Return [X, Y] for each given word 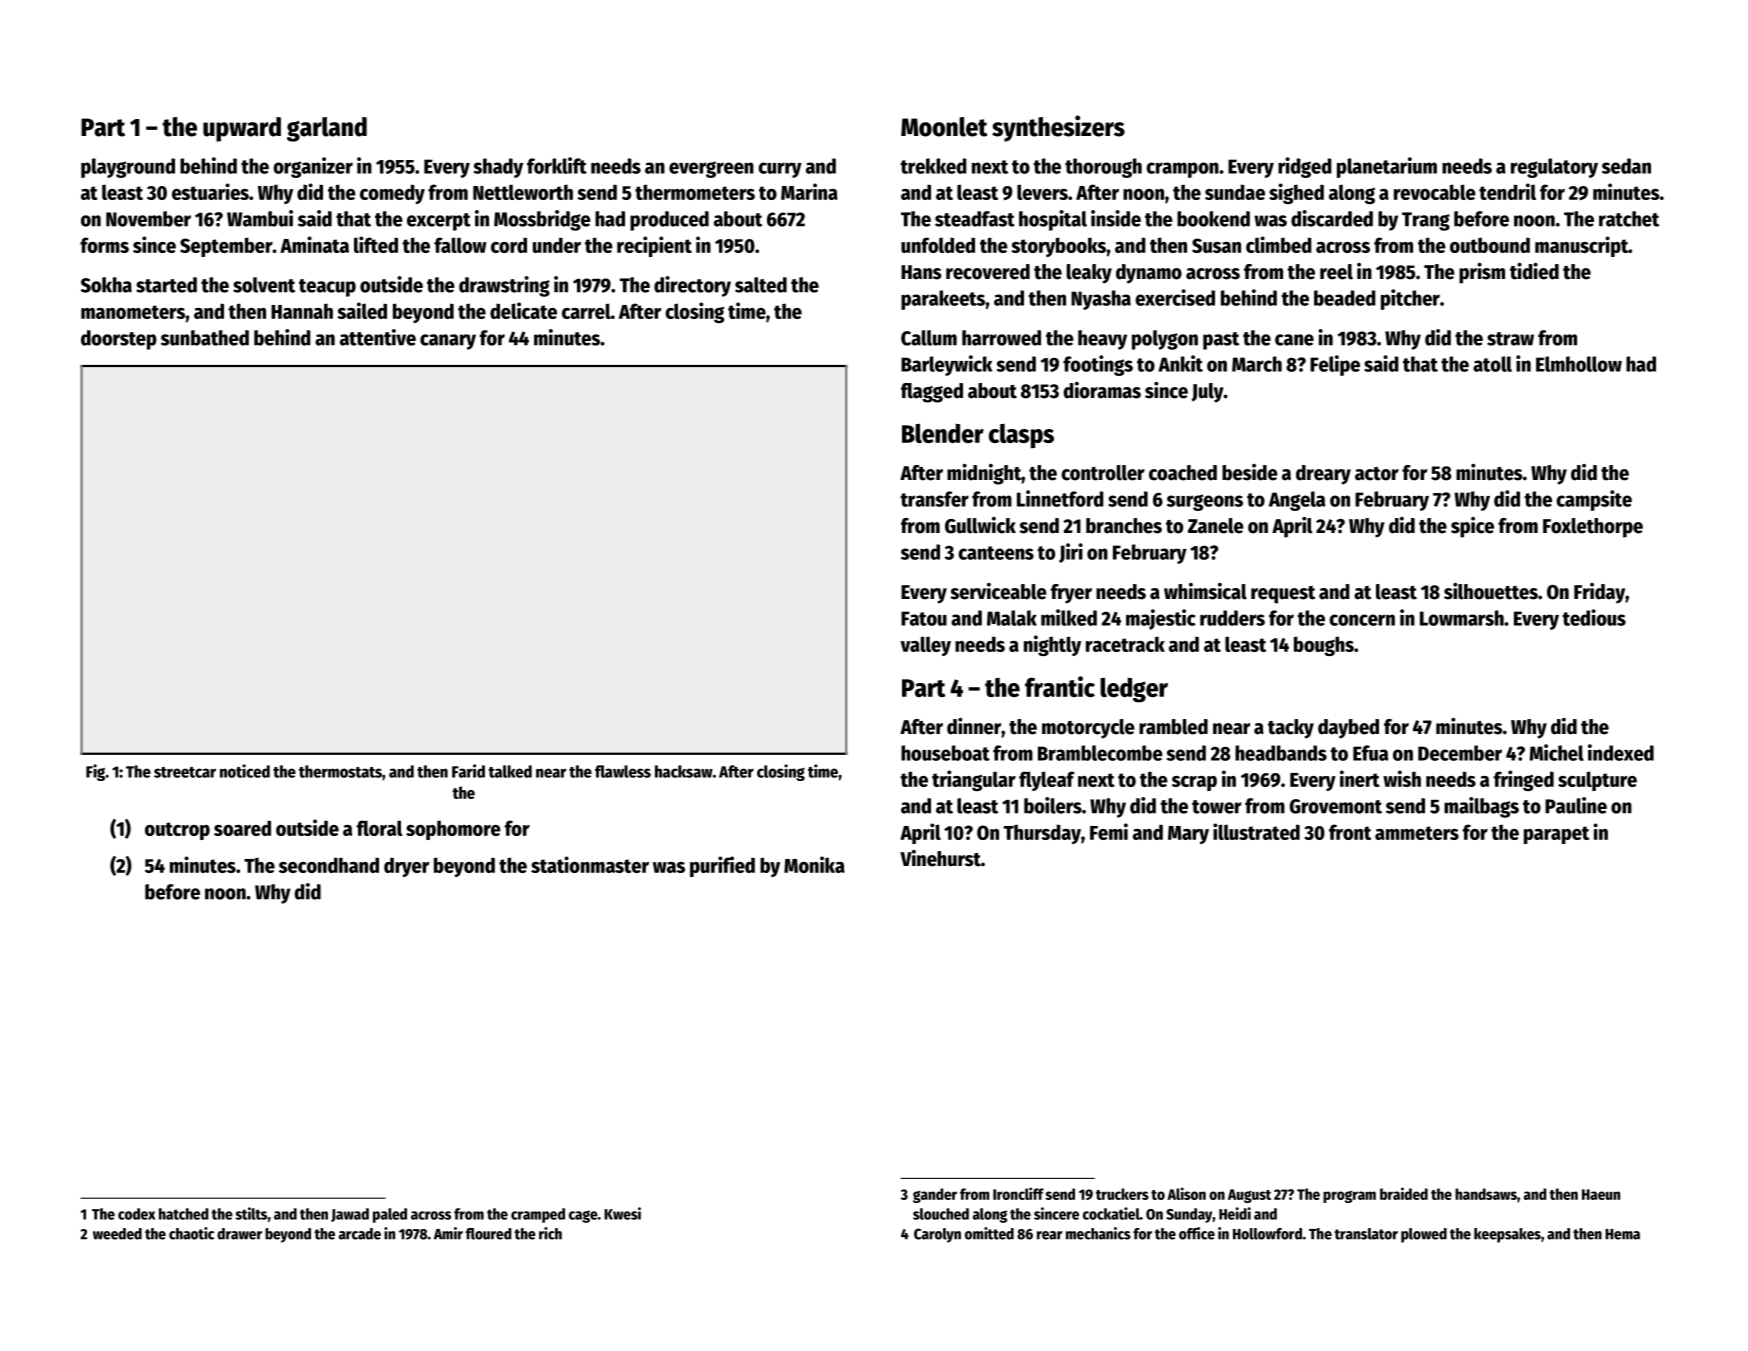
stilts [251, 1213]
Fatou [924, 618]
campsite [1594, 500]
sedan [1626, 166]
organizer [313, 167]
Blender [943, 433]
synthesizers [1058, 128]
